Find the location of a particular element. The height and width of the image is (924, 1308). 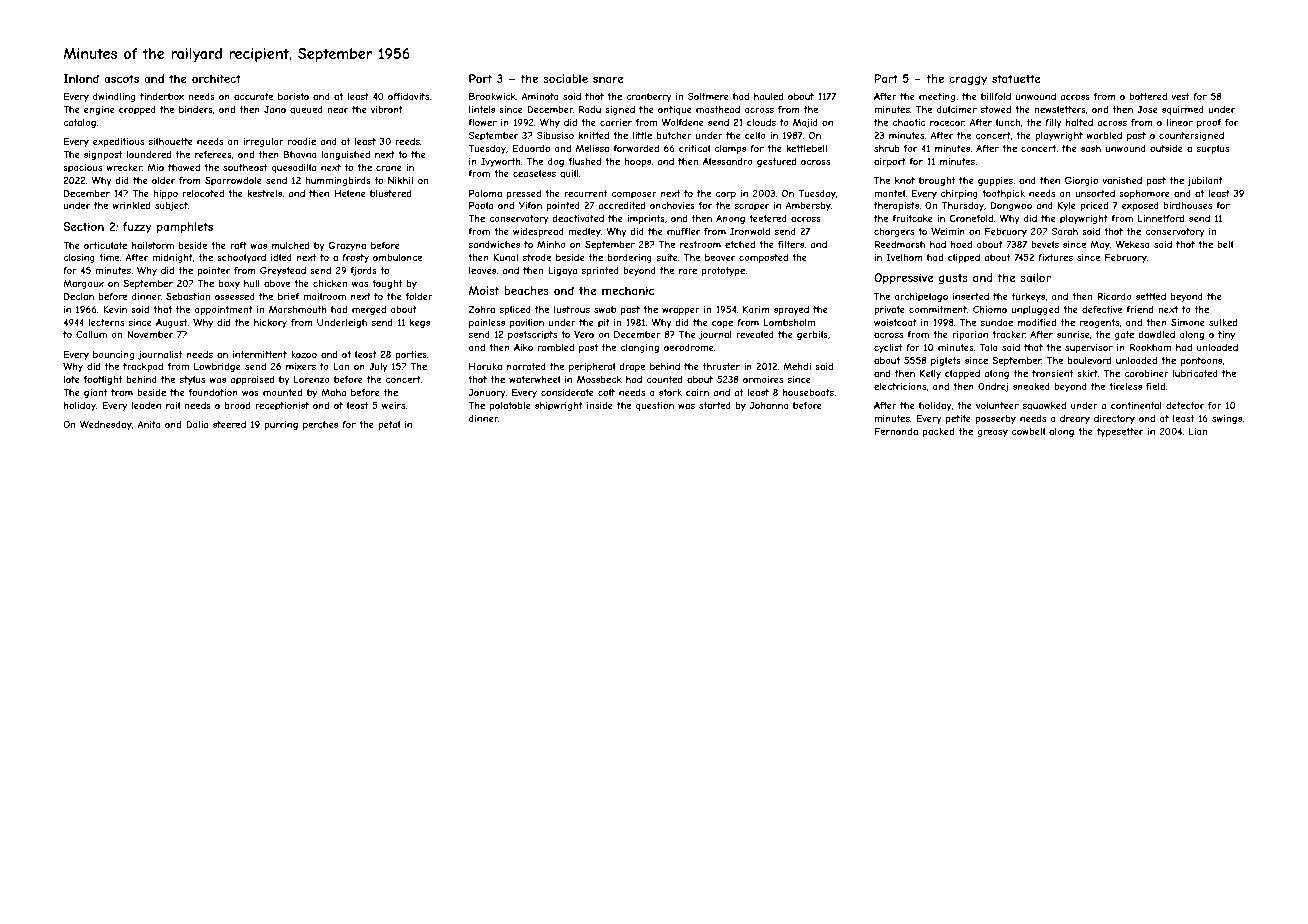

Wednesday is located at coordinates (106, 425).
